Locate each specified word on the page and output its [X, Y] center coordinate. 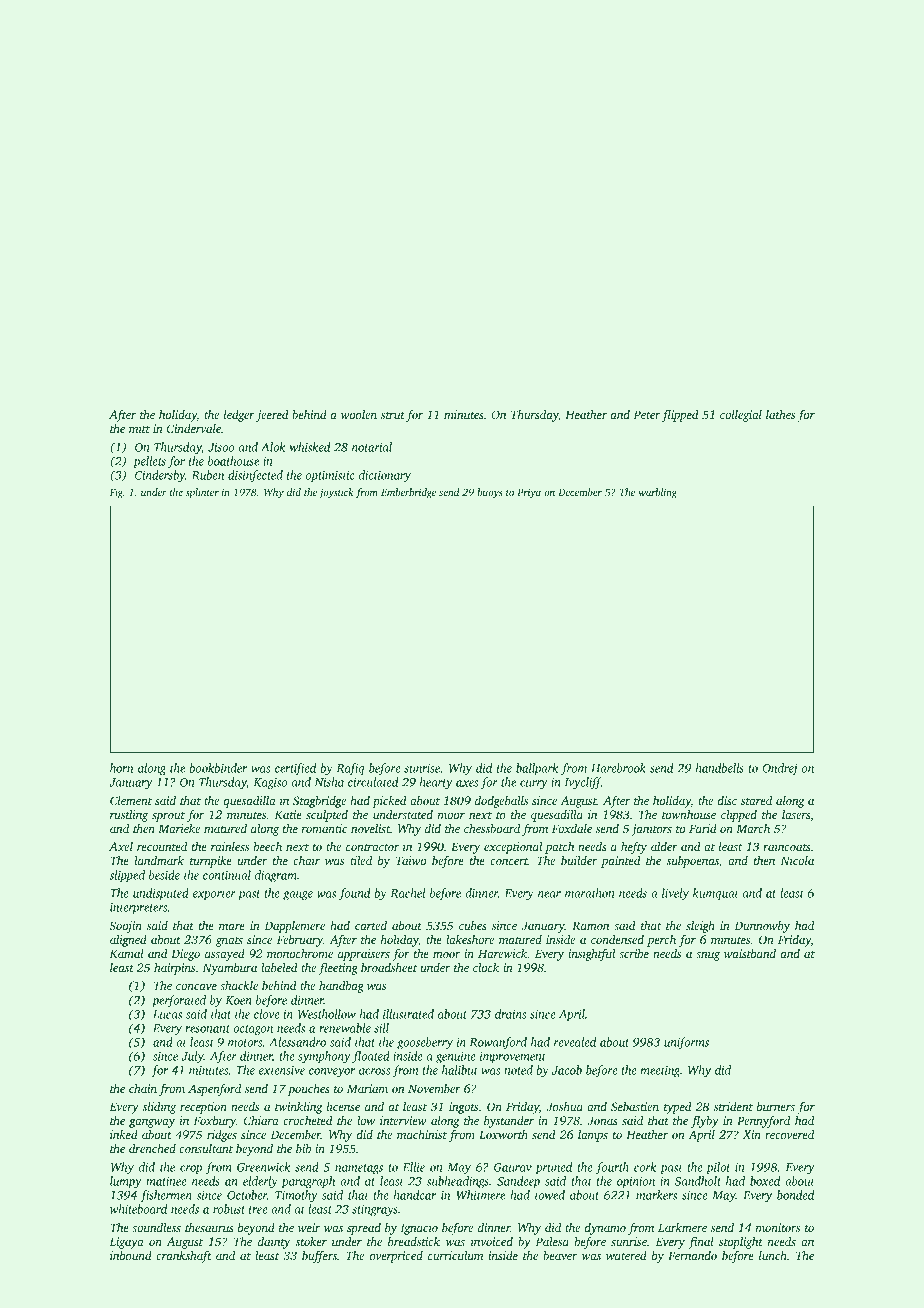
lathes [781, 414]
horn [121, 768]
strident [733, 1106]
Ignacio [419, 1229]
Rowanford [498, 1043]
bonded [795, 1195]
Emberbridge [408, 493]
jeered [272, 416]
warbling [658, 493]
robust [229, 1209]
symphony [324, 1057]
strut [393, 415]
